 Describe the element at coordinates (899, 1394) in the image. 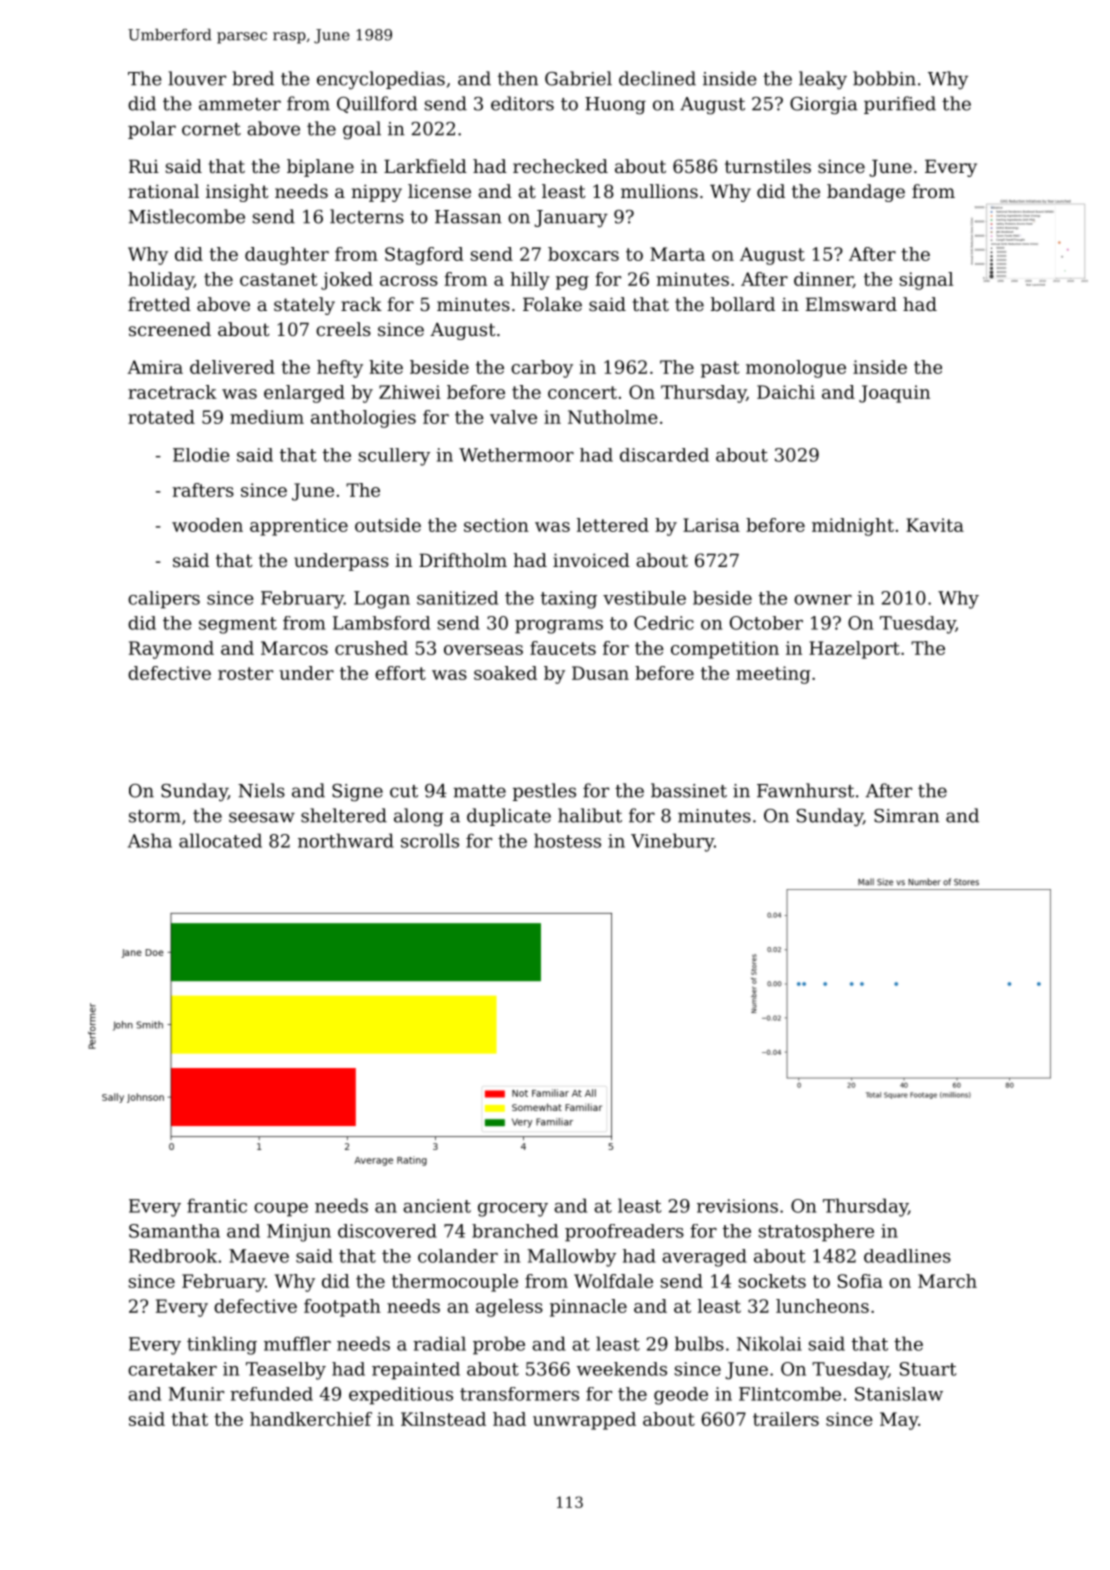

I see `Stanislaw` at that location.
